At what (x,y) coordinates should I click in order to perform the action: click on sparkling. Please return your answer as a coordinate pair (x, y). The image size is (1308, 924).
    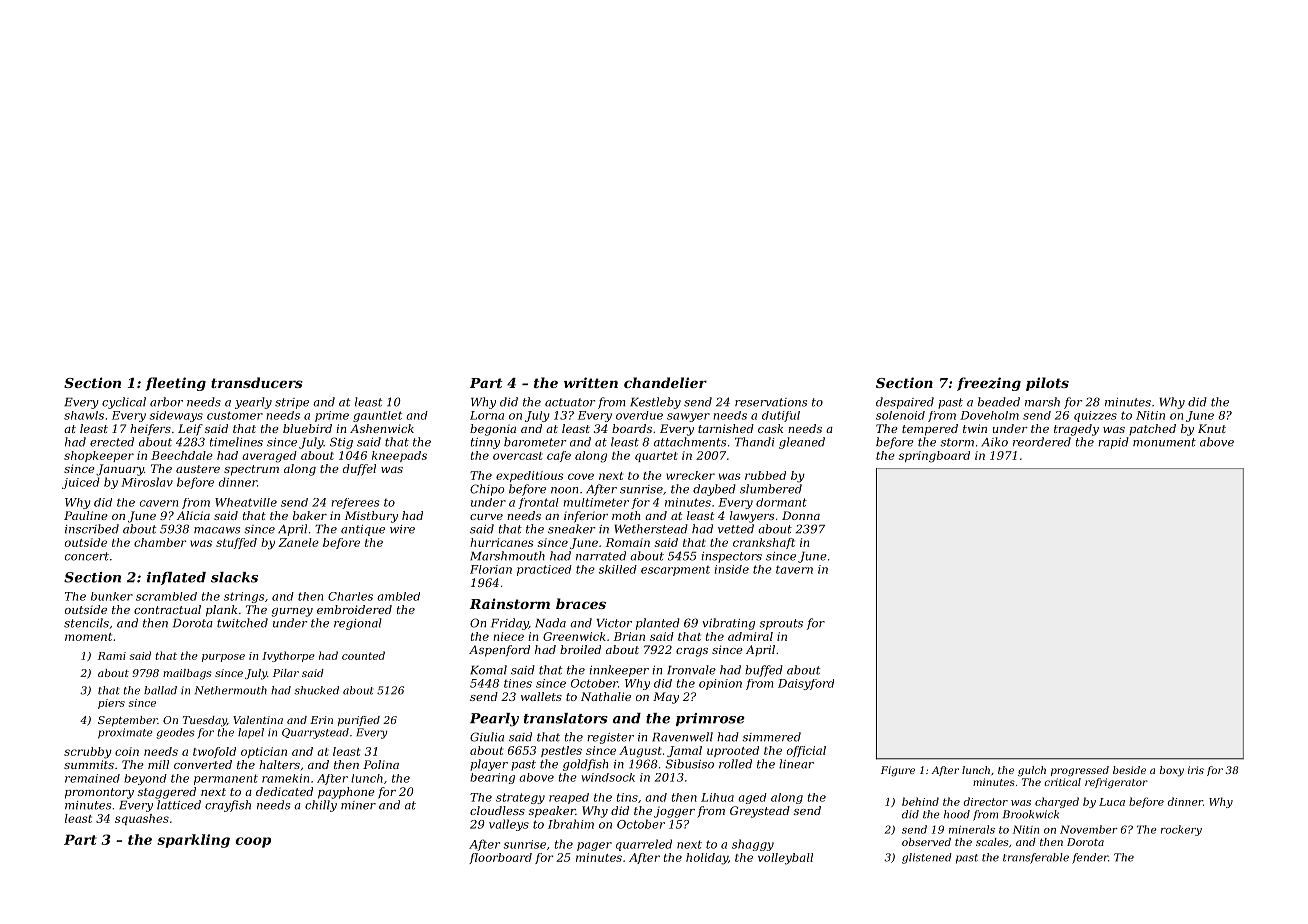
    Looking at the image, I should click on (193, 841).
